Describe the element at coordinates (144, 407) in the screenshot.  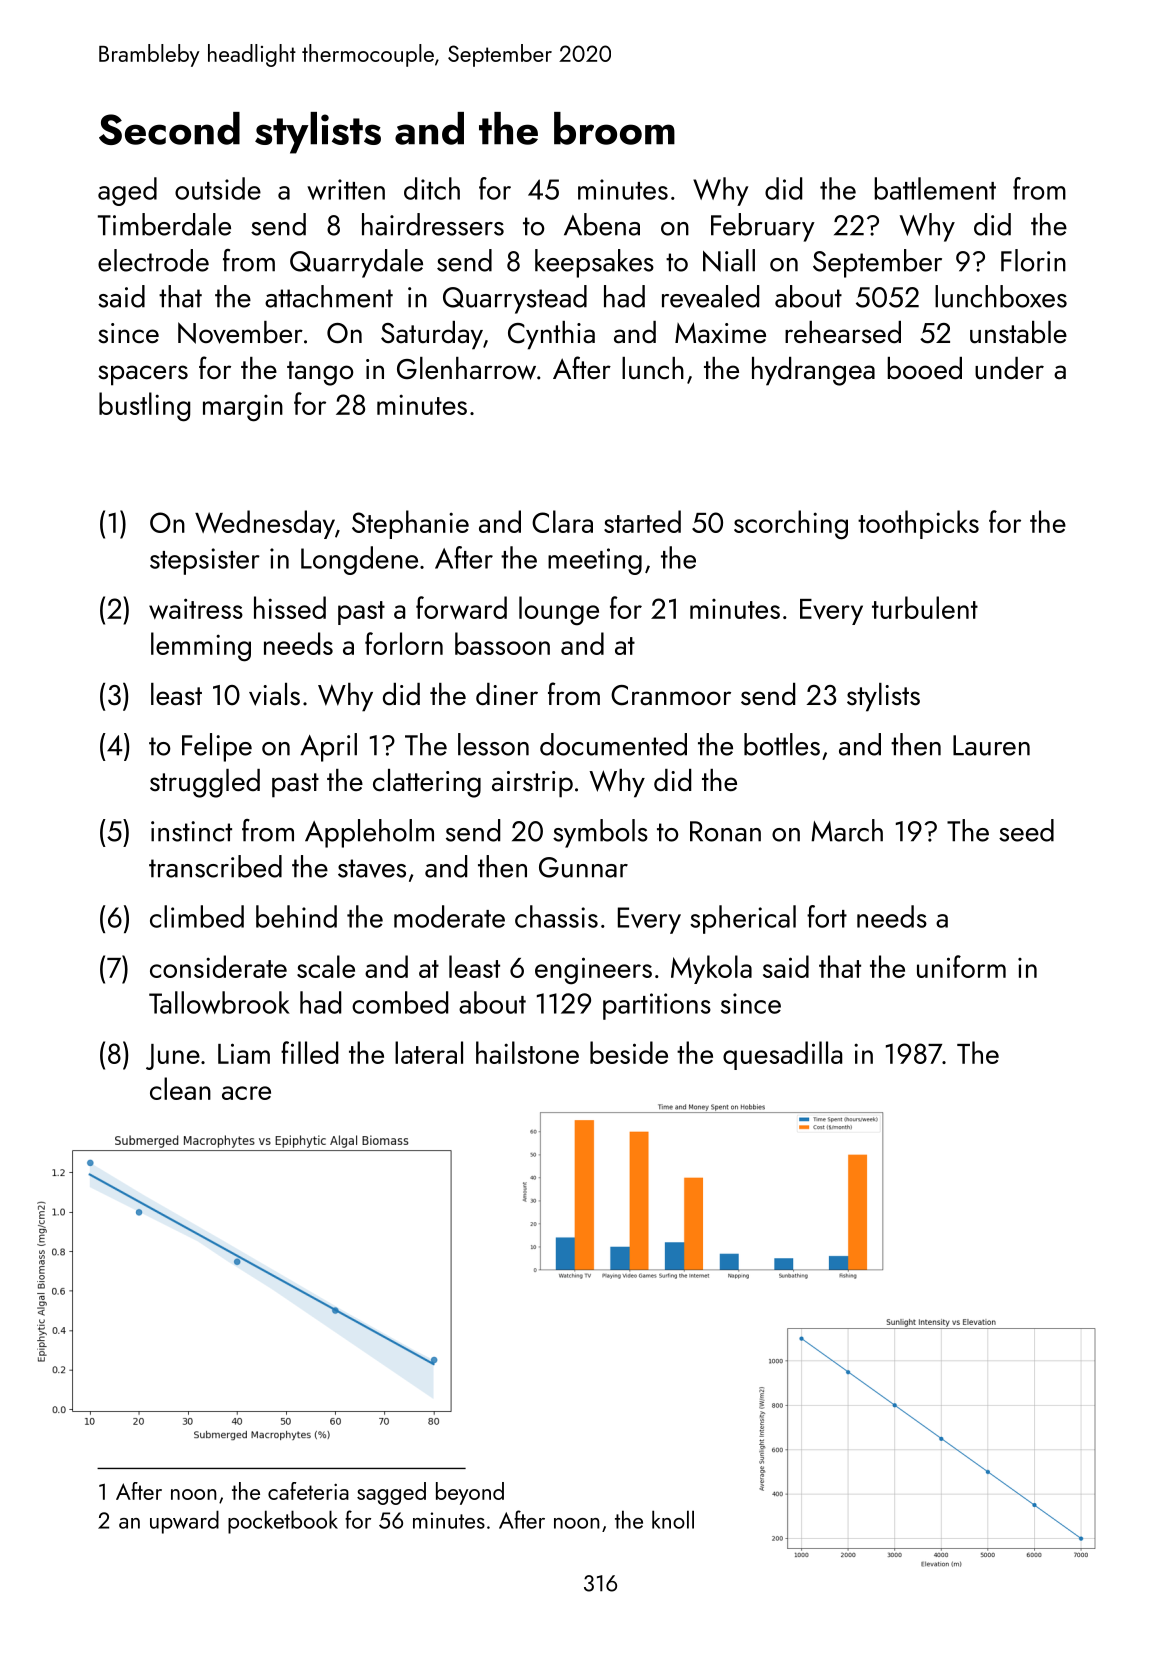
I see `bustling` at that location.
